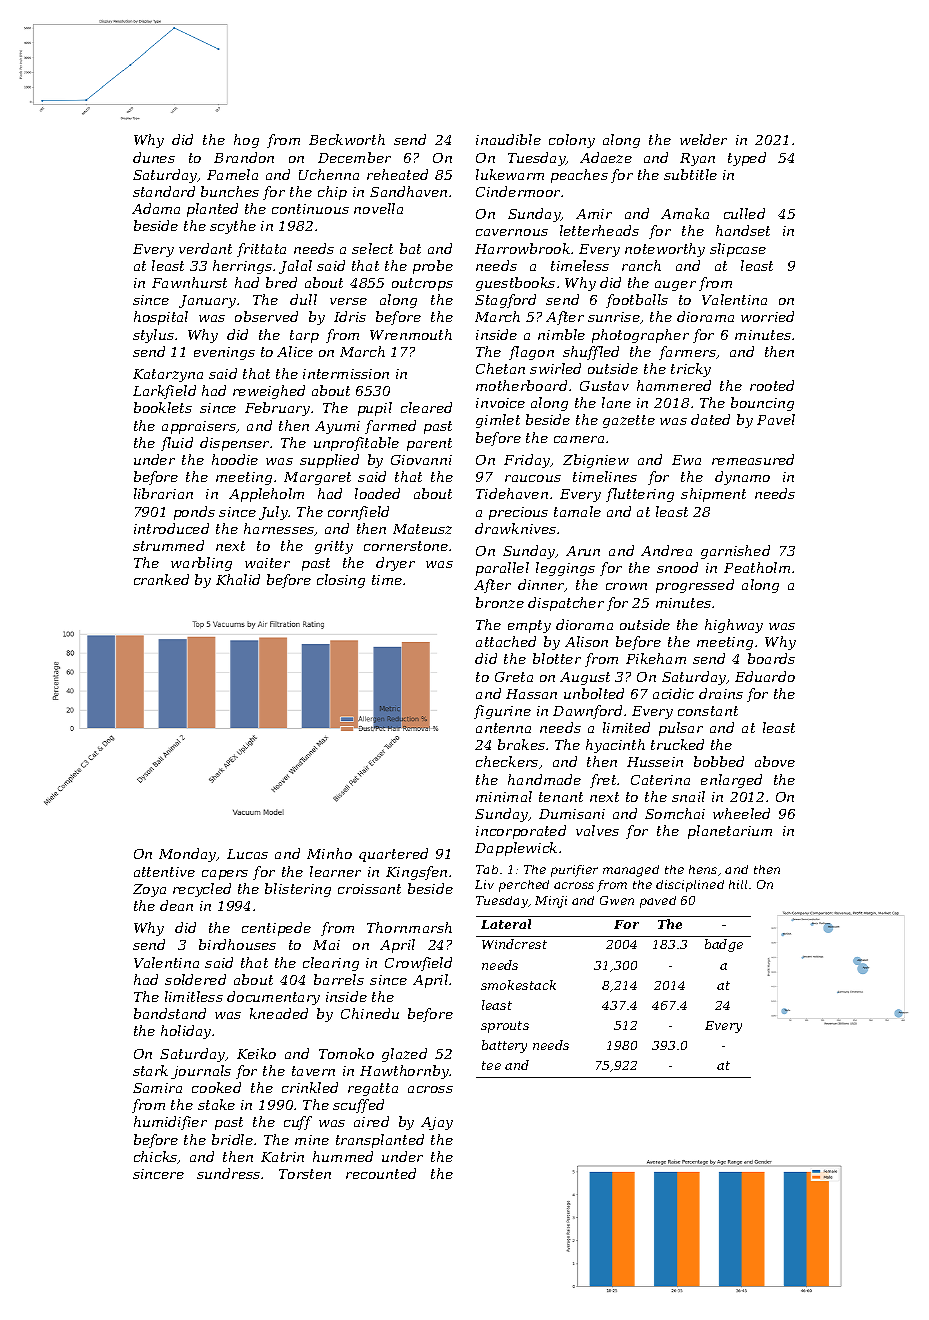 This image has width=929, height=1320. Describe the element at coordinates (154, 157) in the image. I see `dunes` at that location.
